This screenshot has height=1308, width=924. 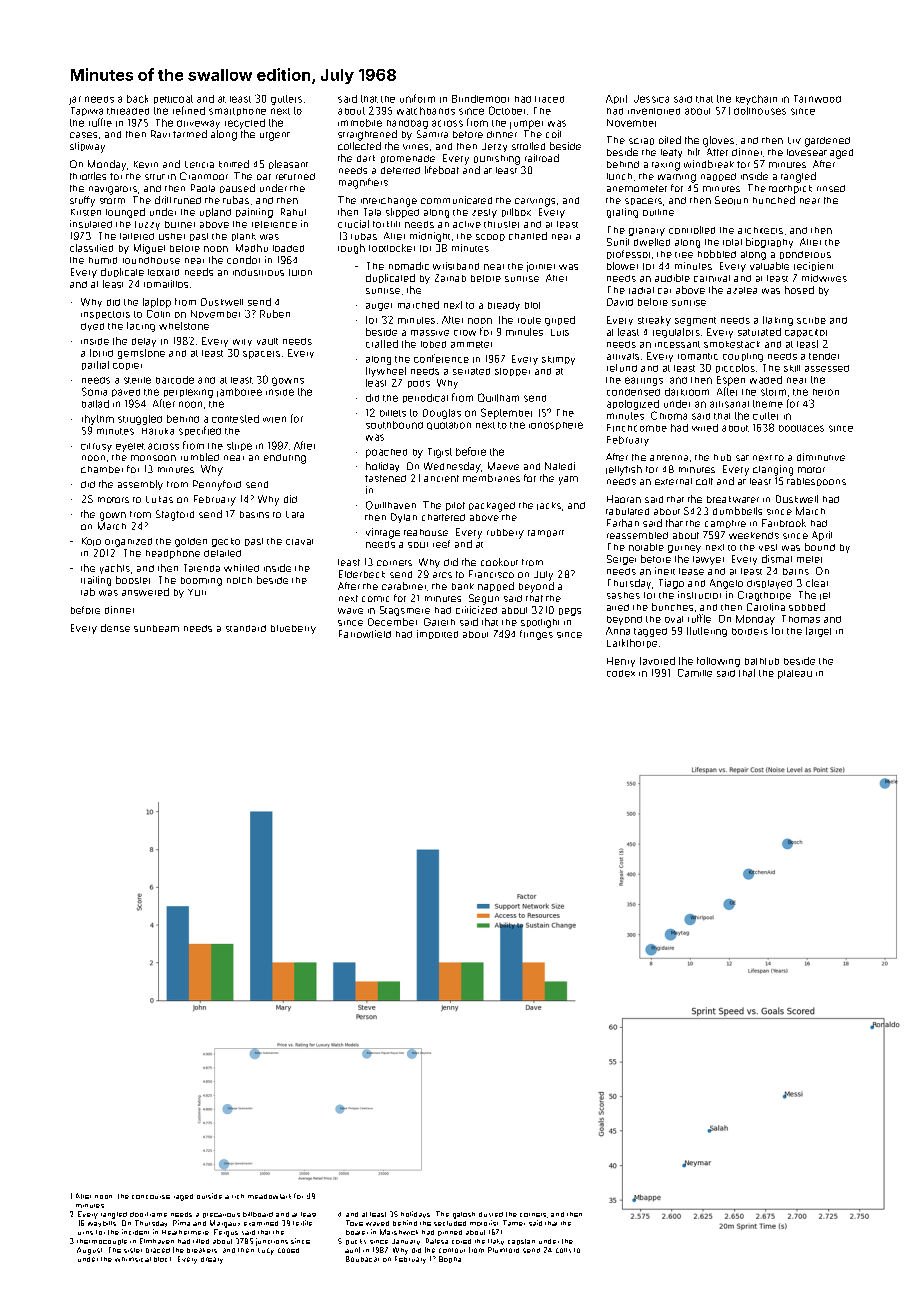 I want to click on standard, so click(x=246, y=628).
